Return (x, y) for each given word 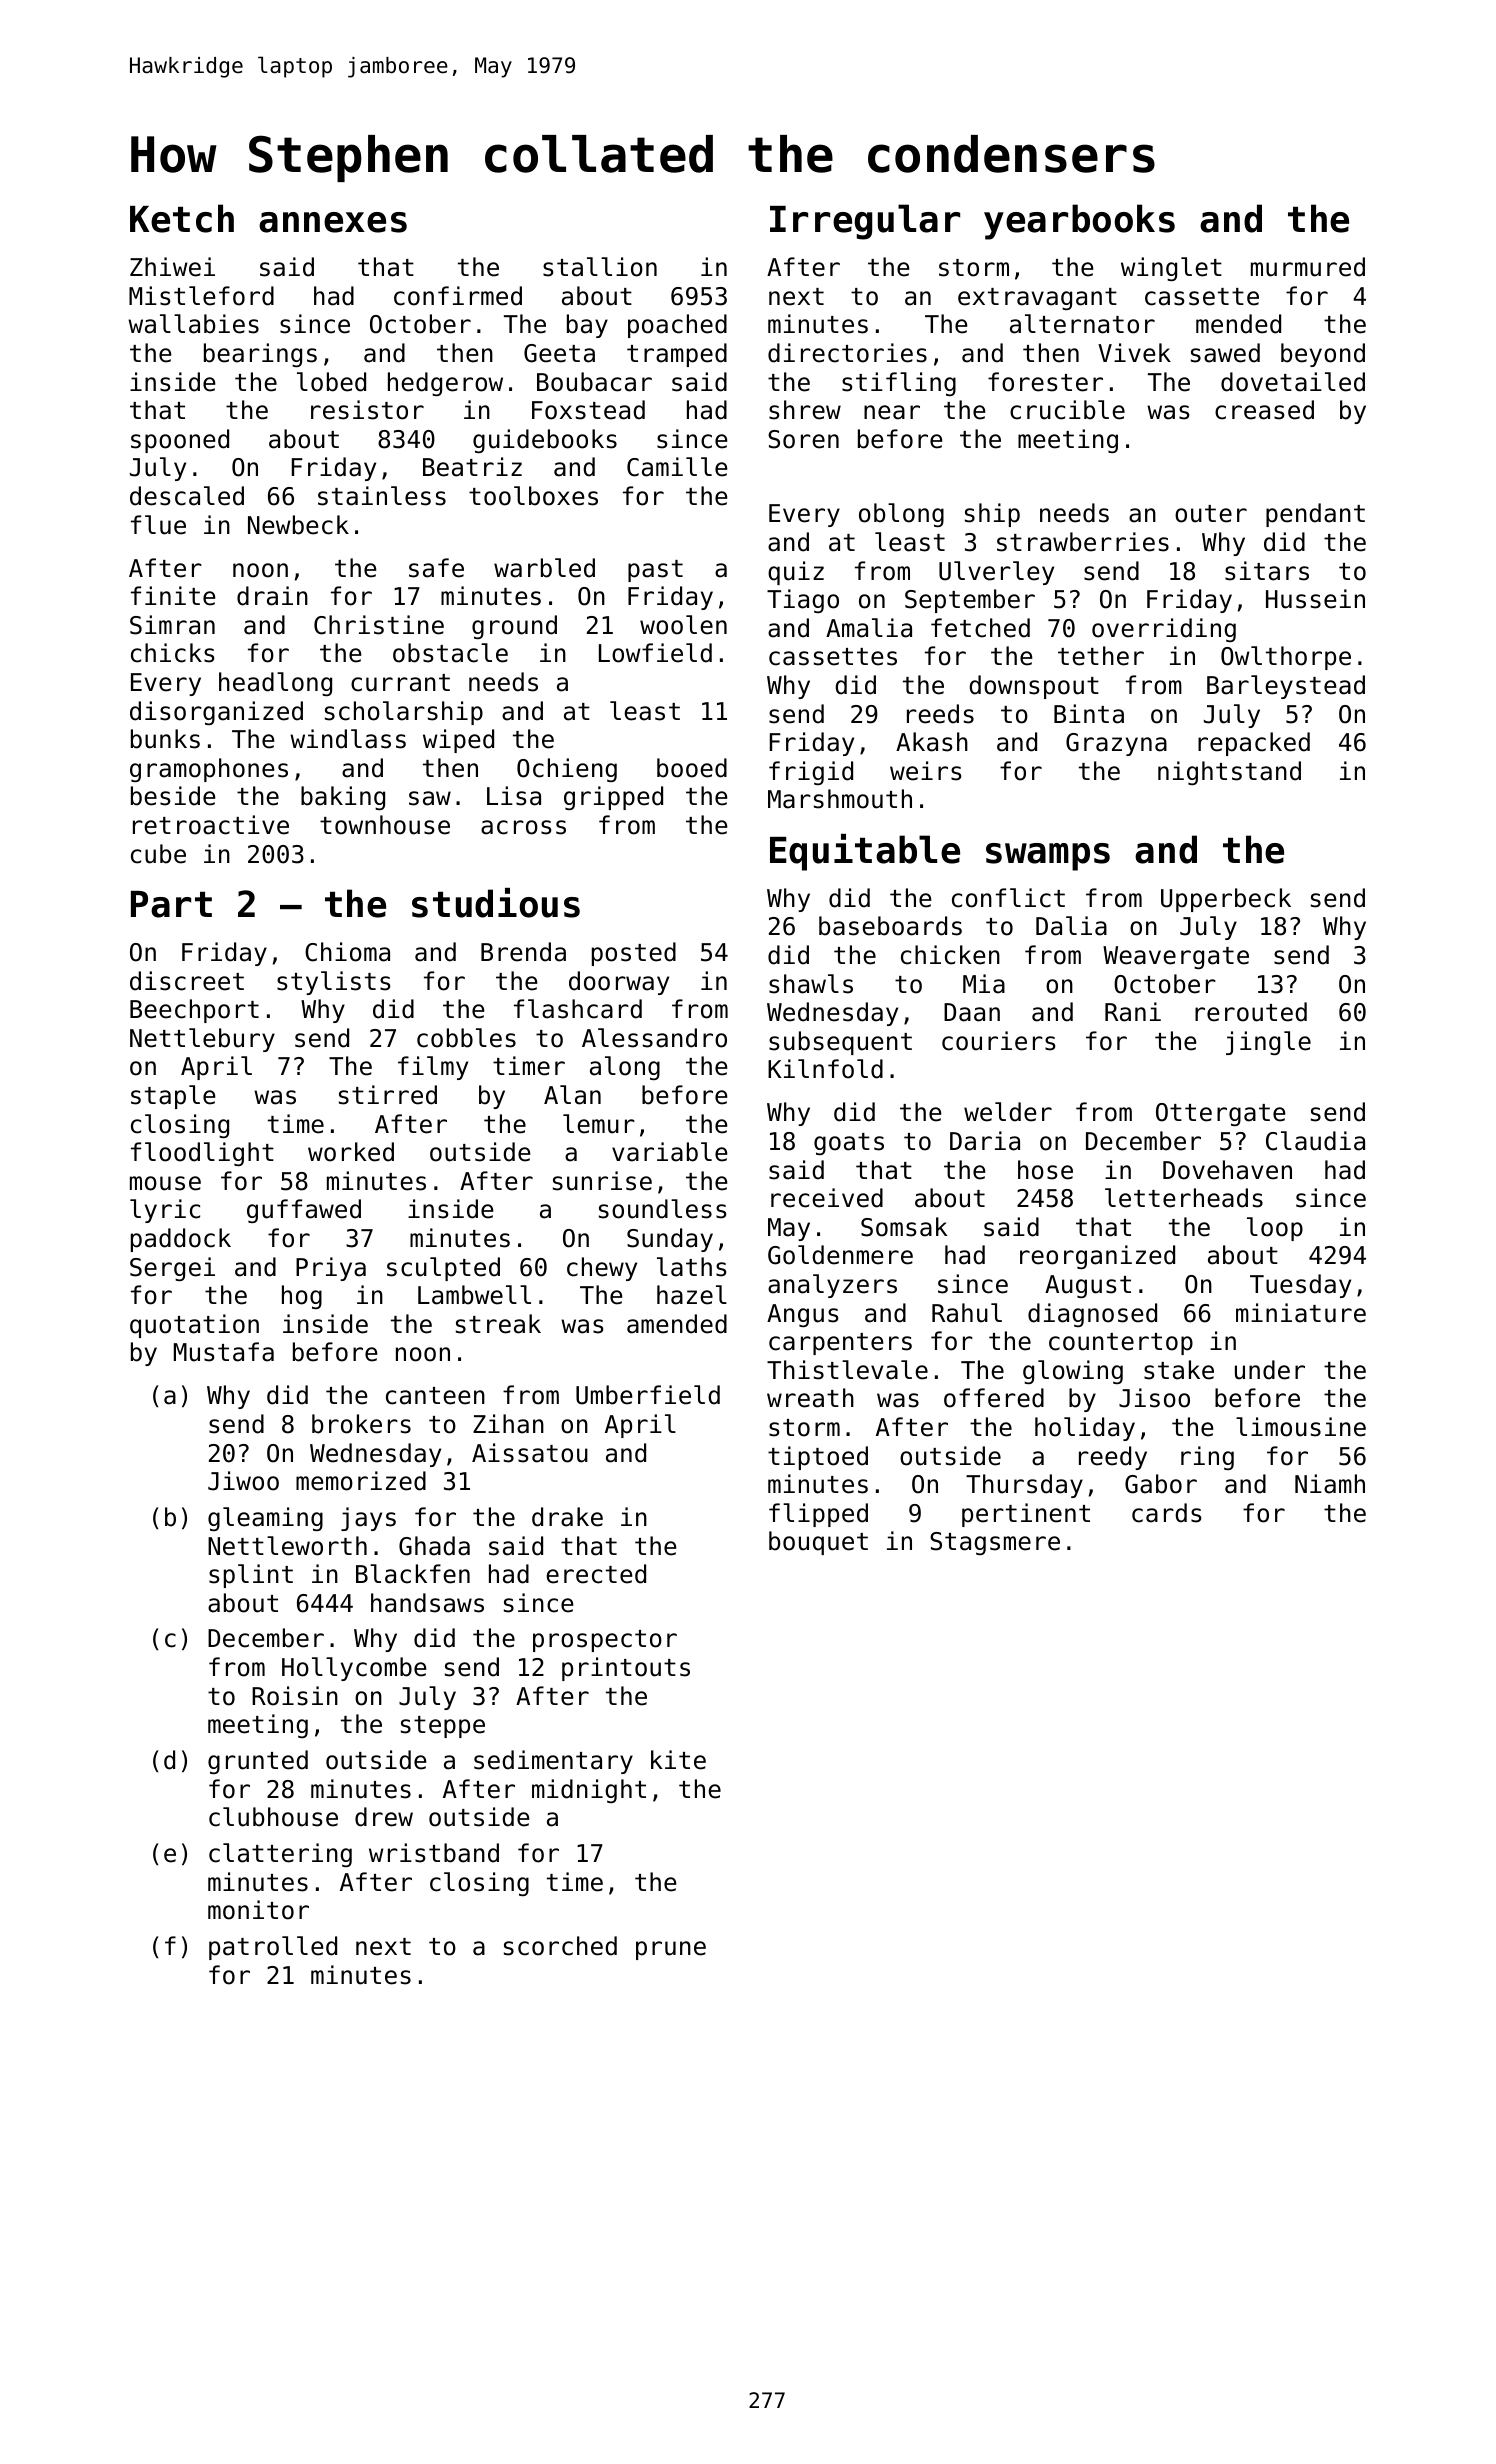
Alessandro (654, 1038)
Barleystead (1286, 687)
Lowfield (655, 653)
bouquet (818, 1543)
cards (1167, 1513)
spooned (180, 441)
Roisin (295, 1696)
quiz (796, 573)
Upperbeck (1226, 900)
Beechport (194, 1011)
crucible (1067, 410)
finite (173, 596)
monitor (258, 1910)
